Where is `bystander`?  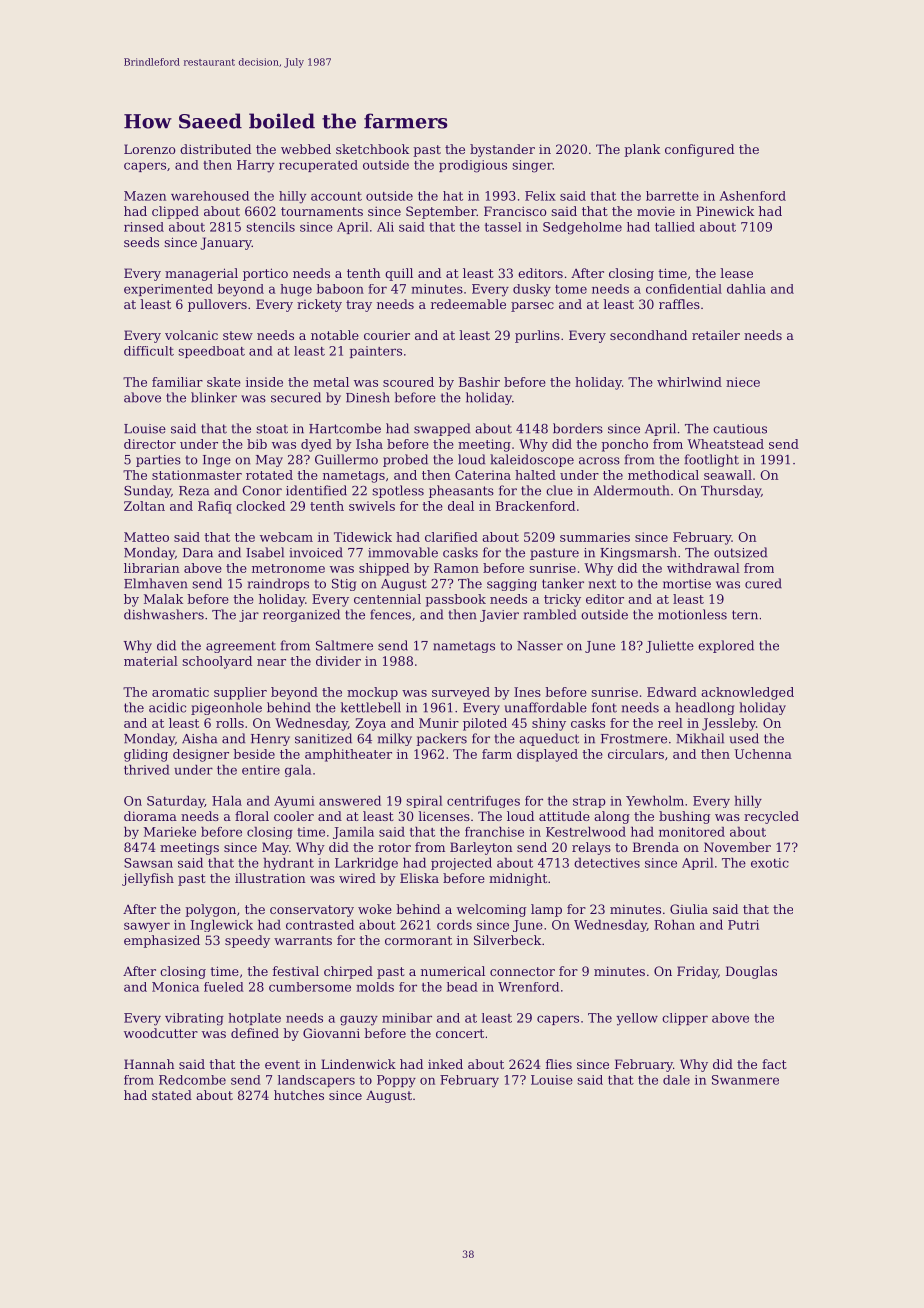 bystander is located at coordinates (502, 150).
